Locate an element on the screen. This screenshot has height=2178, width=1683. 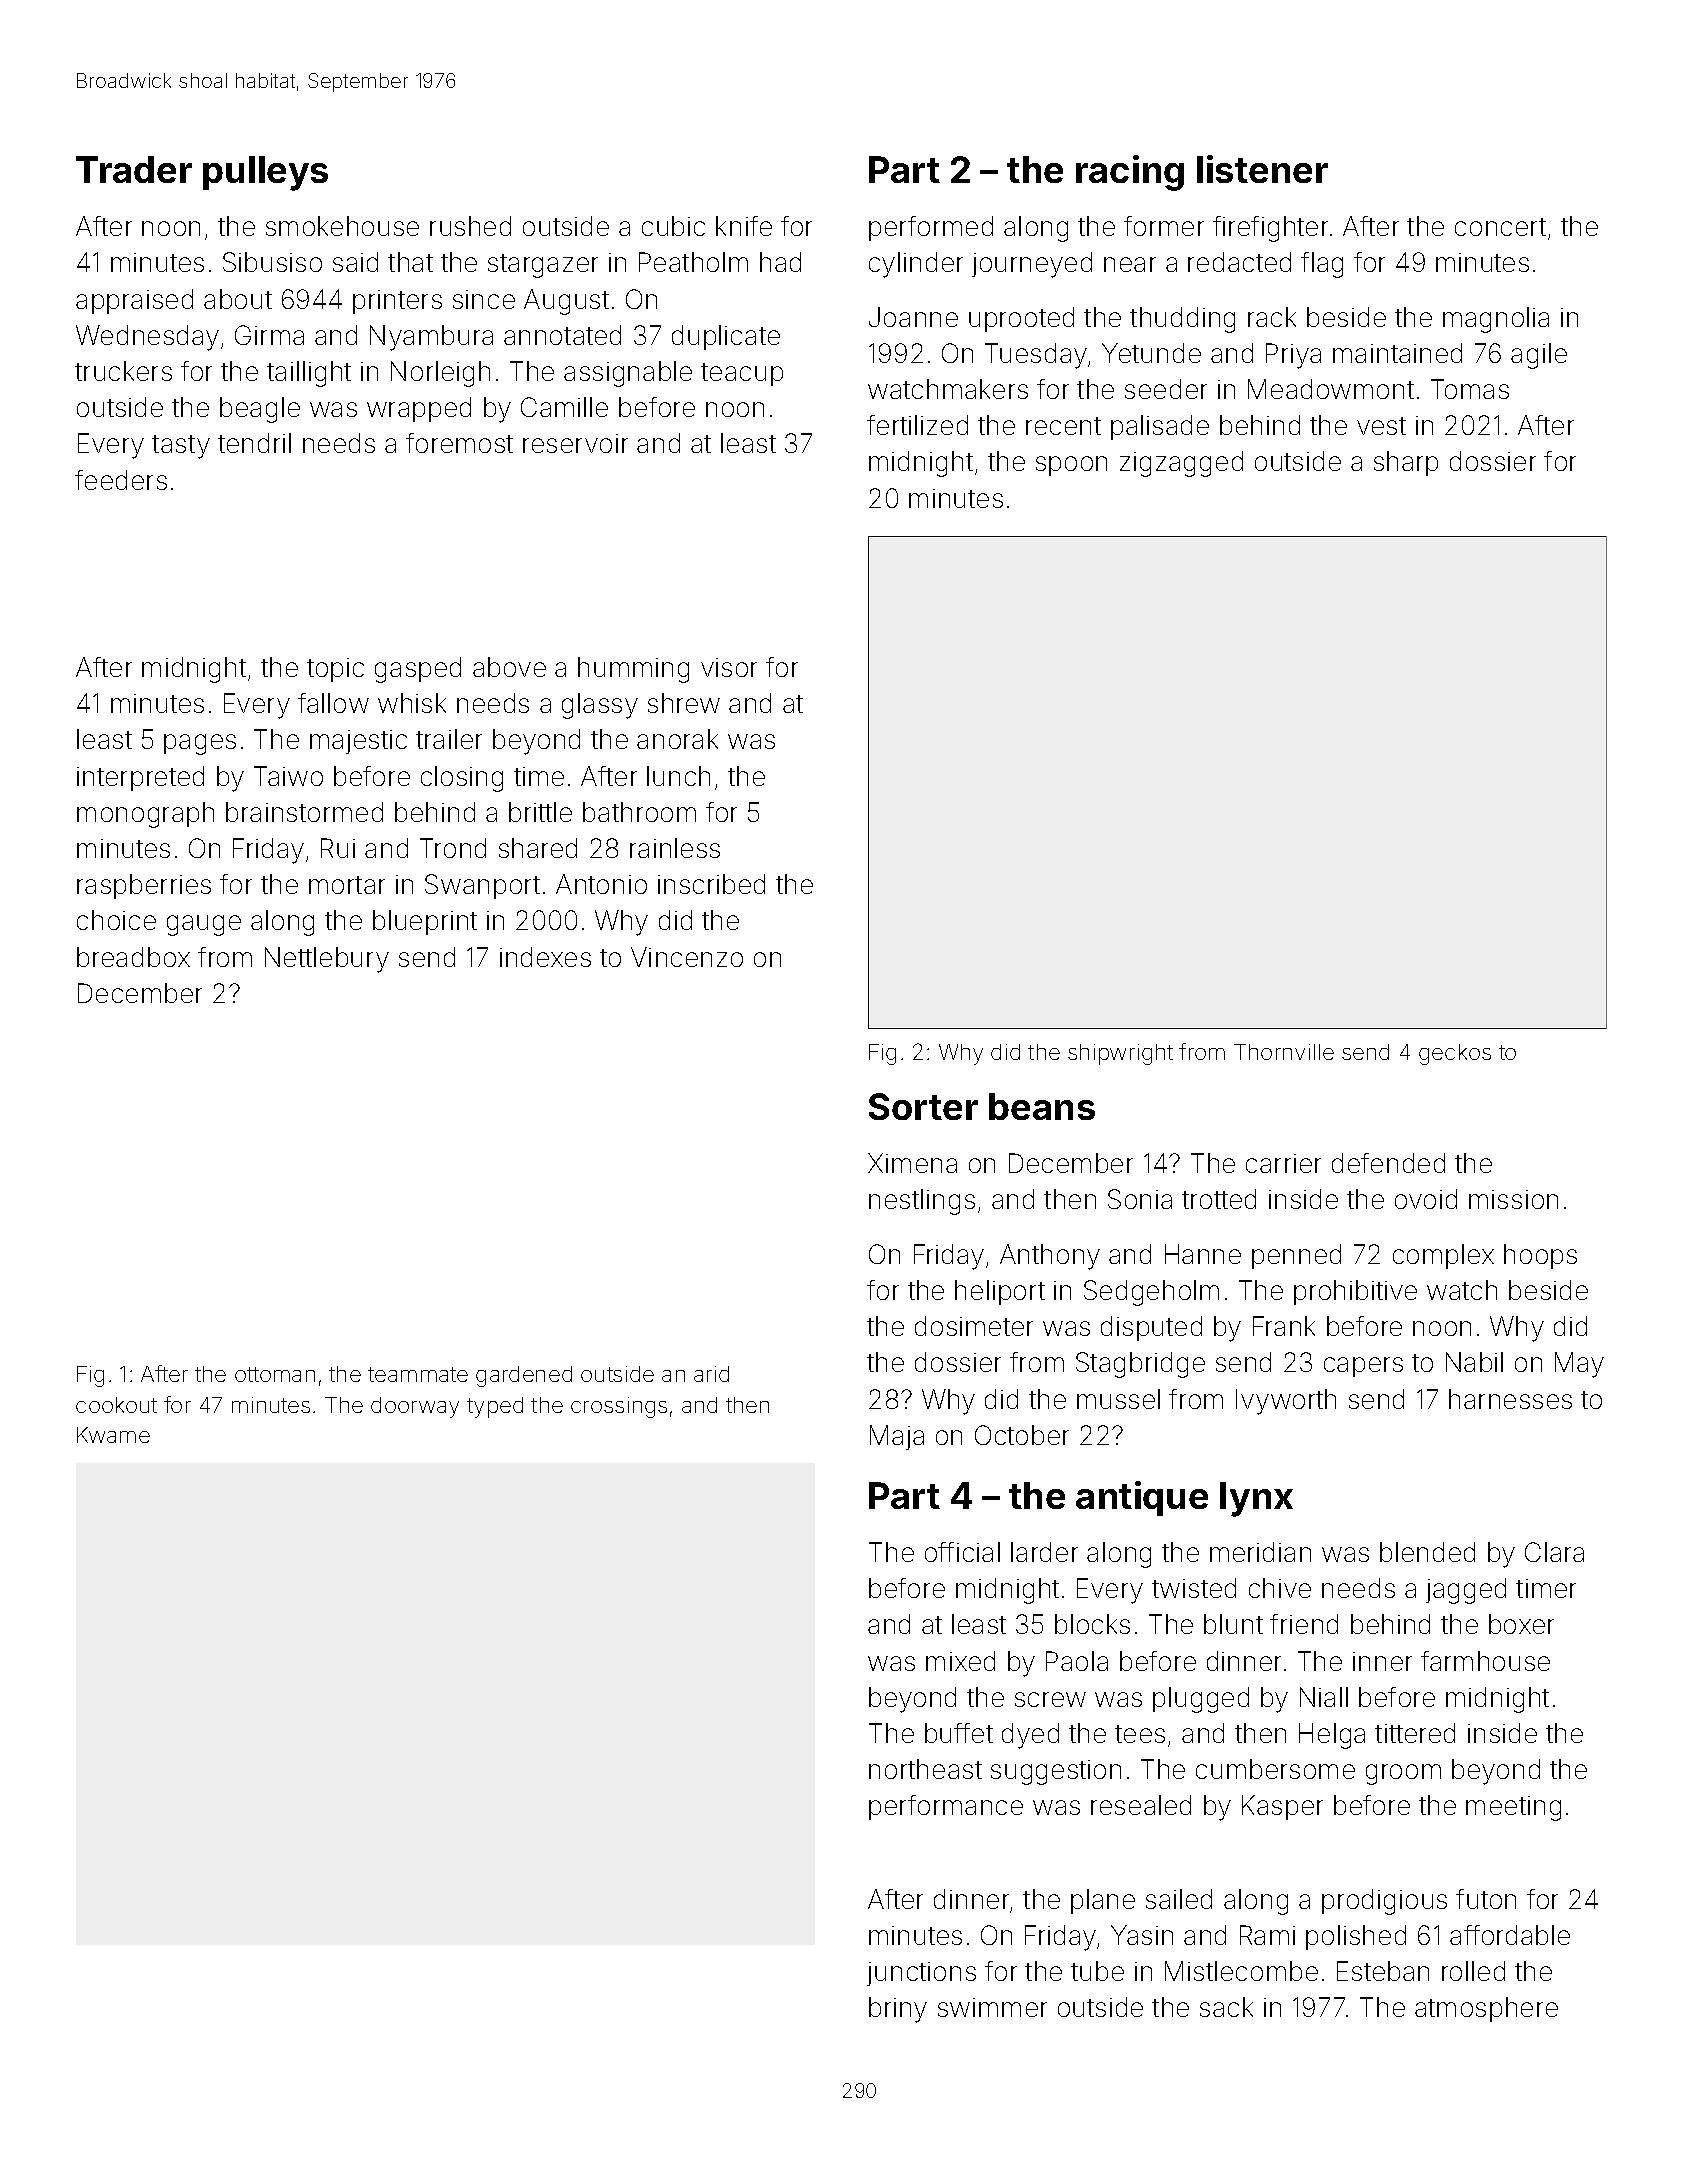
Trader is located at coordinates (134, 169).
